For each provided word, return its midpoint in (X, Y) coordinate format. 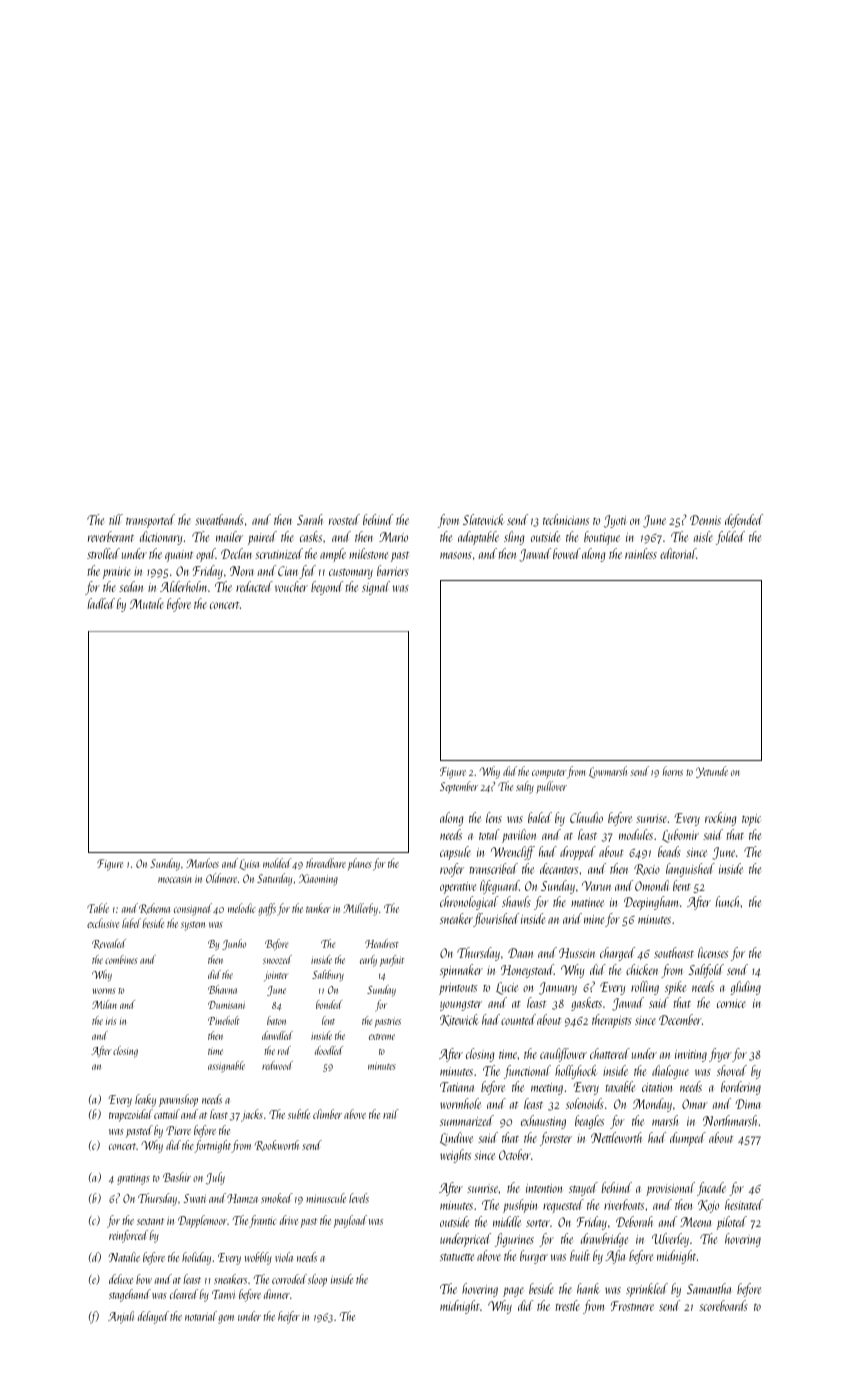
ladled (101, 603)
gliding (745, 988)
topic (751, 820)
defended (744, 521)
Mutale (147, 603)
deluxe (121, 1279)
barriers (393, 570)
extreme (382, 1037)
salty (525, 787)
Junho (234, 944)
